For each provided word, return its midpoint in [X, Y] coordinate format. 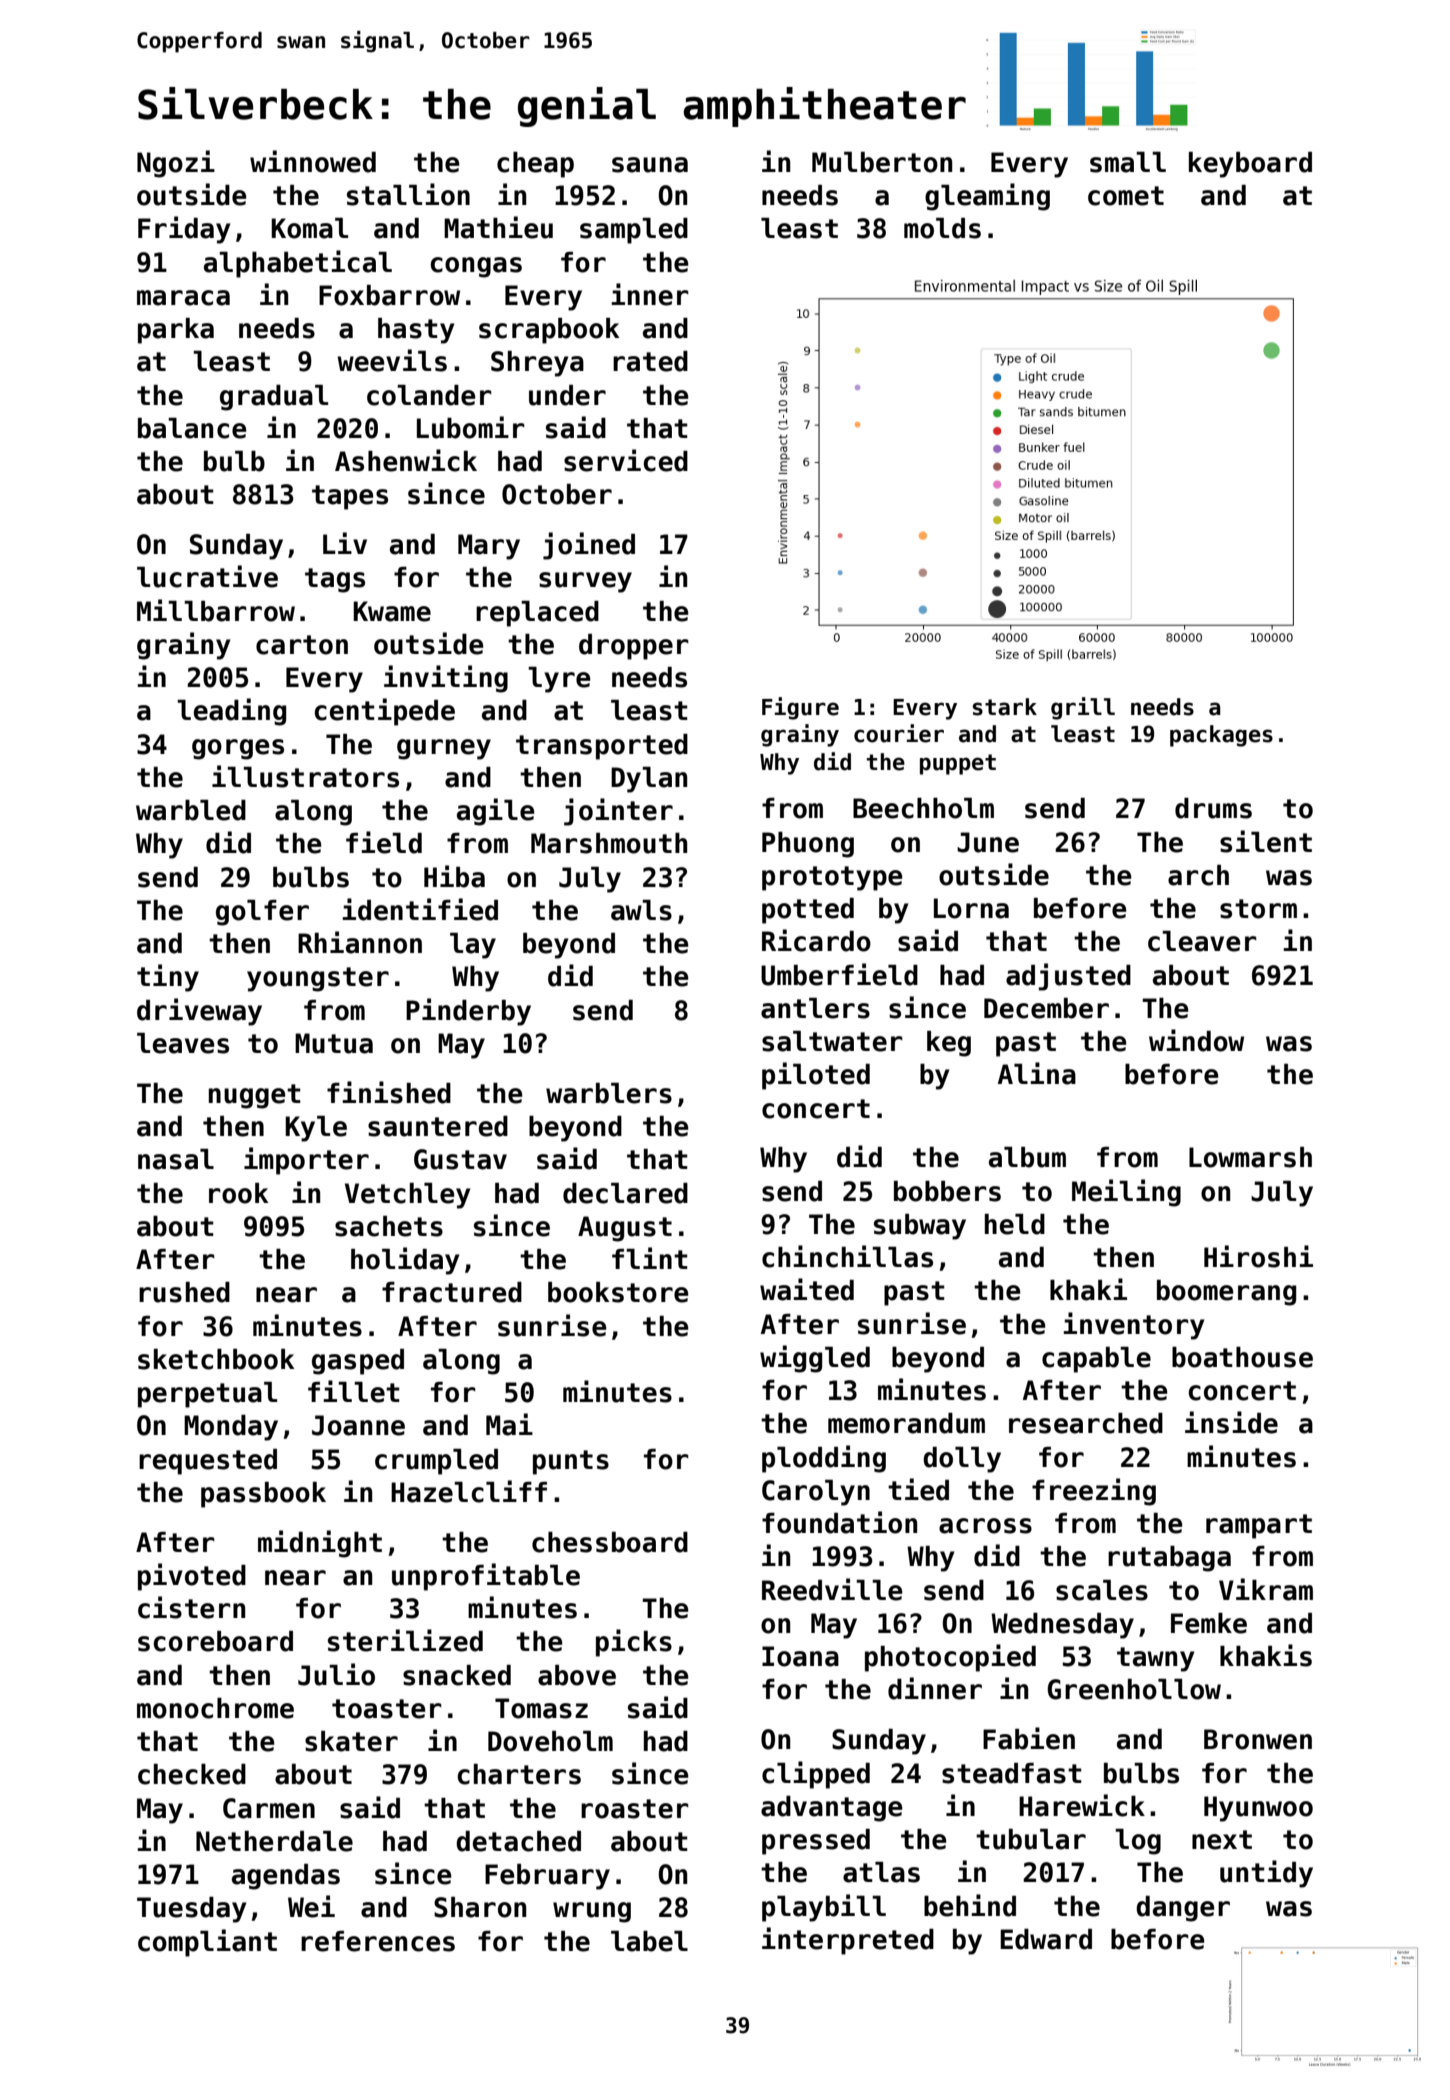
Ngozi [176, 164]
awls [641, 910]
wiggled [815, 1359]
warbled [191, 810]
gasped [358, 1362]
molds [942, 228]
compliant [207, 1943]
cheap [535, 165]
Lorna [971, 908]
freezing [1094, 1492]
